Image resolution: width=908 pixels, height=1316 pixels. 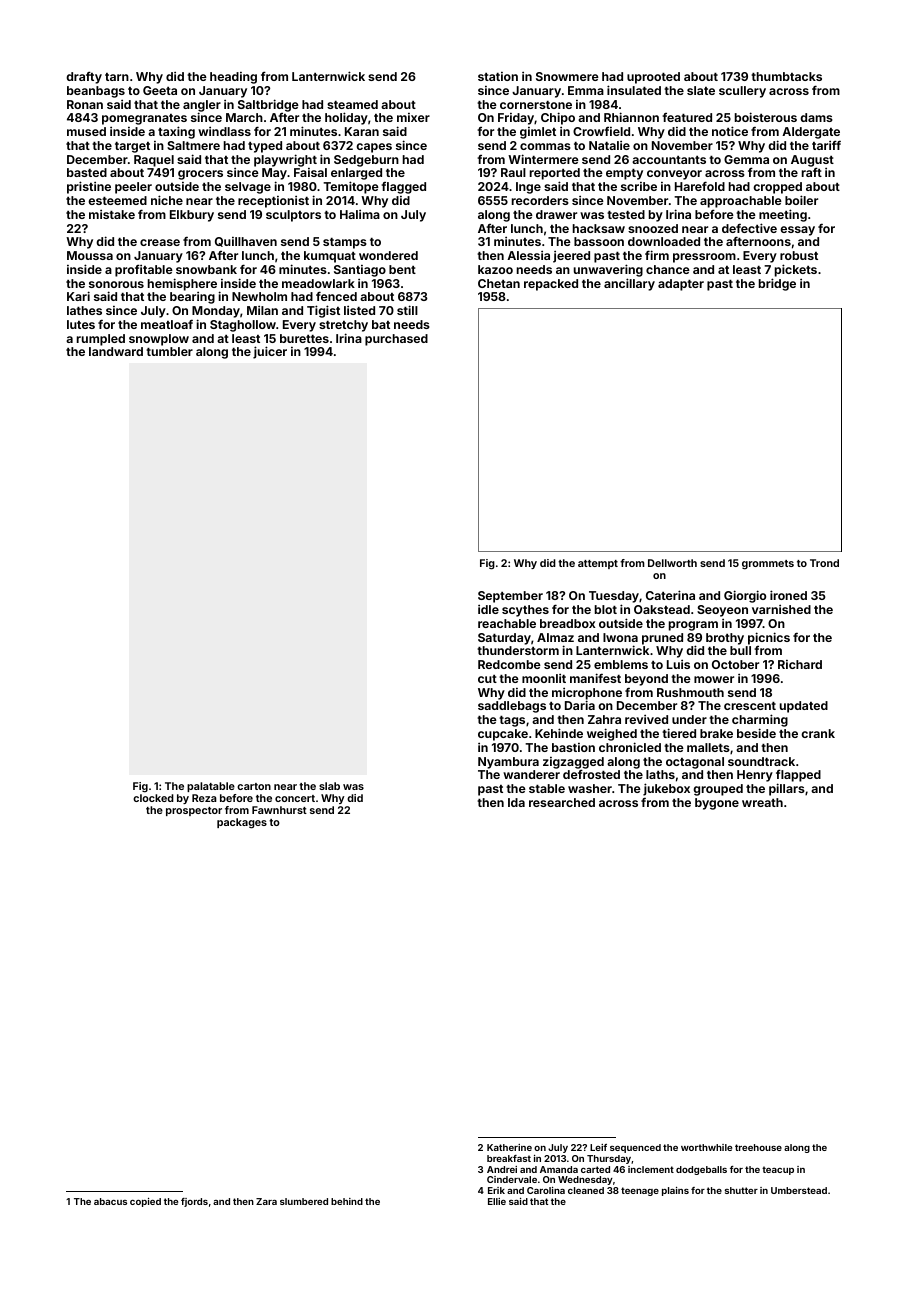 What do you see at coordinates (487, 679) in the document?
I see `cut` at bounding box center [487, 679].
